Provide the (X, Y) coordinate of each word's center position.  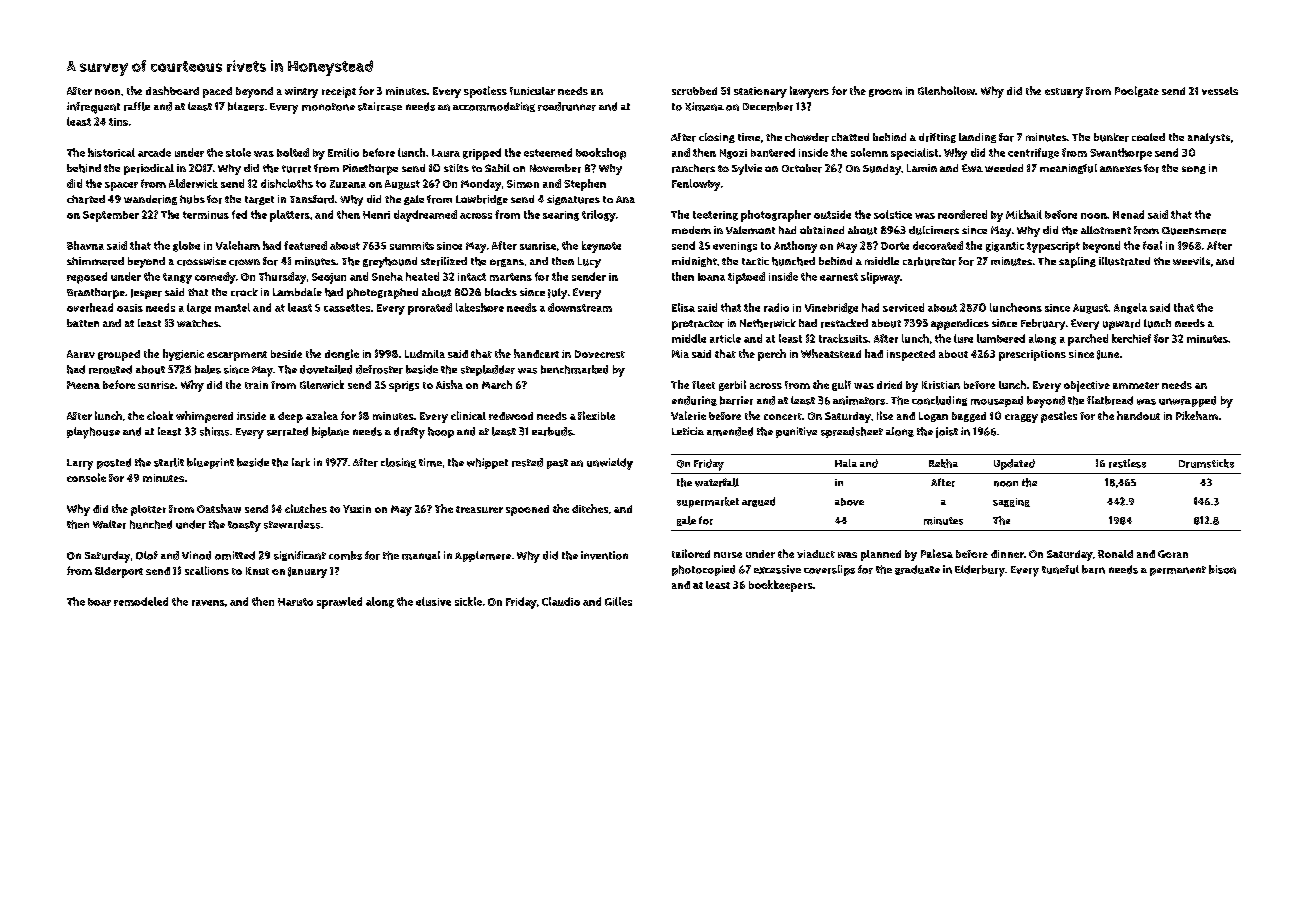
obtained (822, 230)
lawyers (809, 92)
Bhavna (85, 245)
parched (1088, 340)
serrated (287, 431)
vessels (1220, 91)
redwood (511, 416)
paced (217, 92)
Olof (147, 555)
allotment (1106, 230)
